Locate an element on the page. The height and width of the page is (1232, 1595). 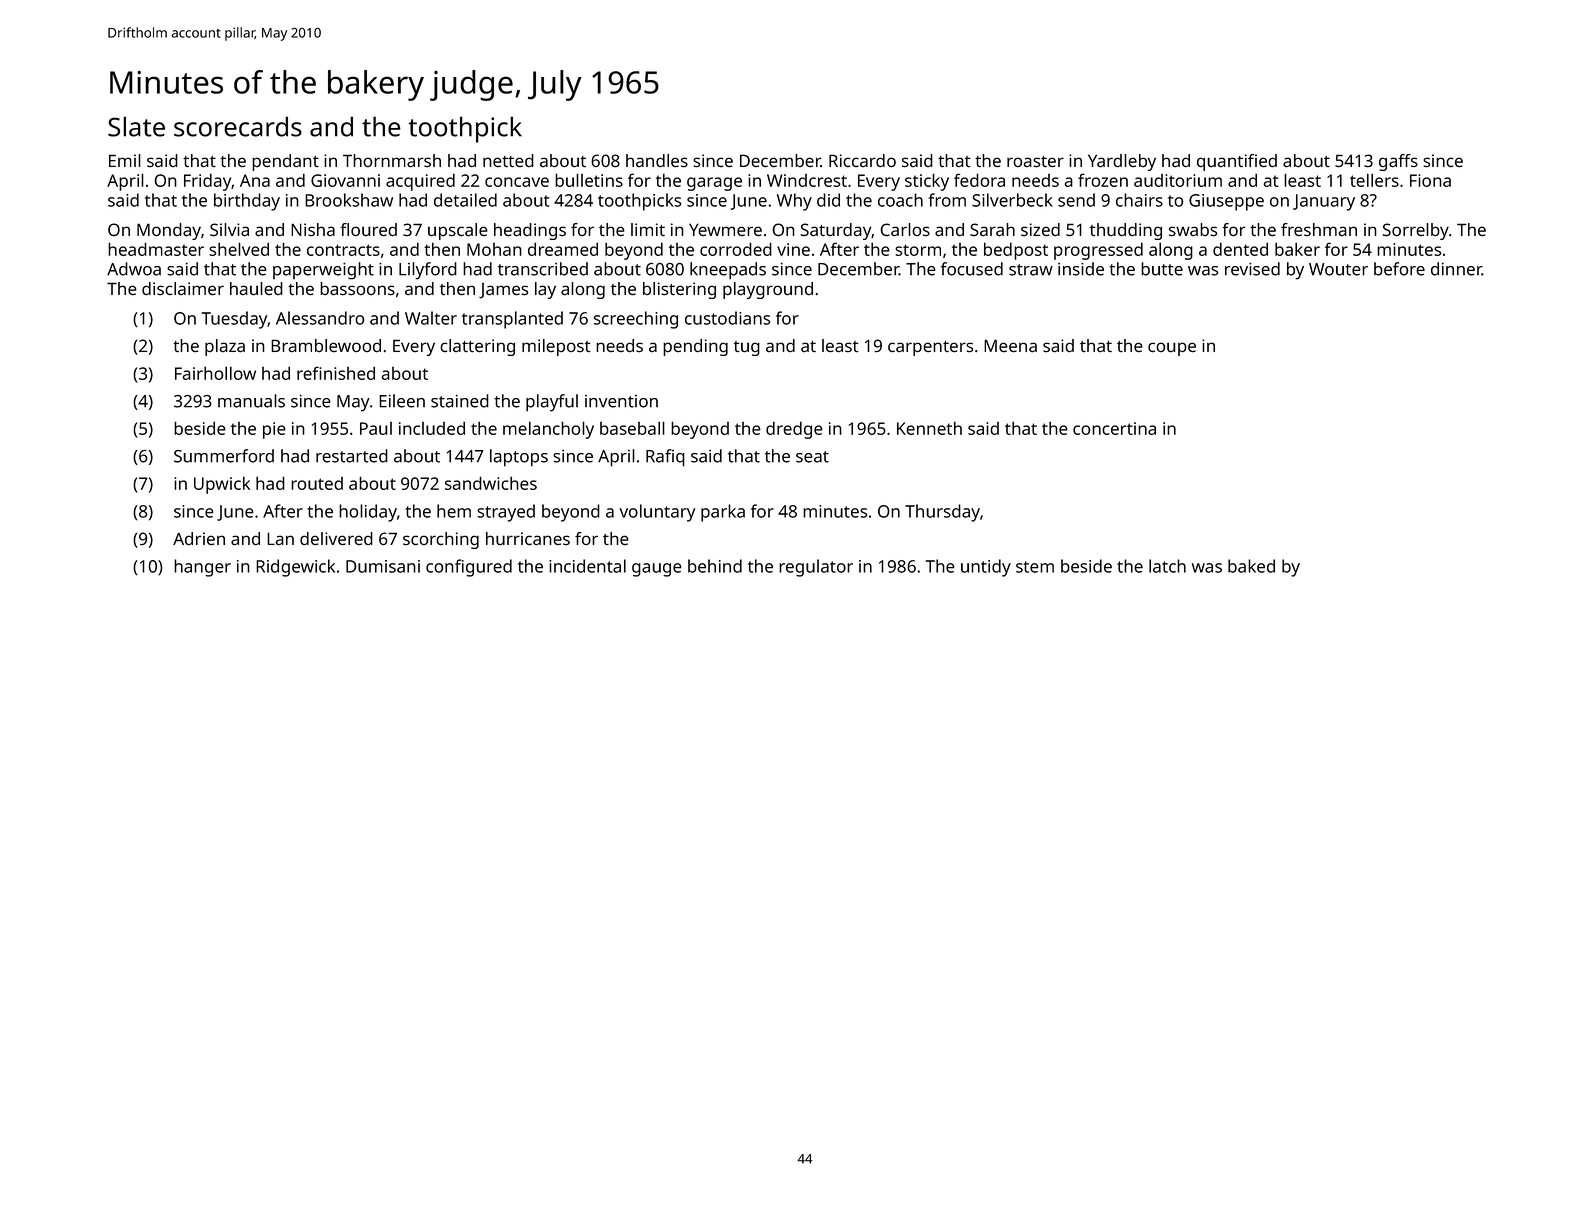
behind is located at coordinates (715, 566).
